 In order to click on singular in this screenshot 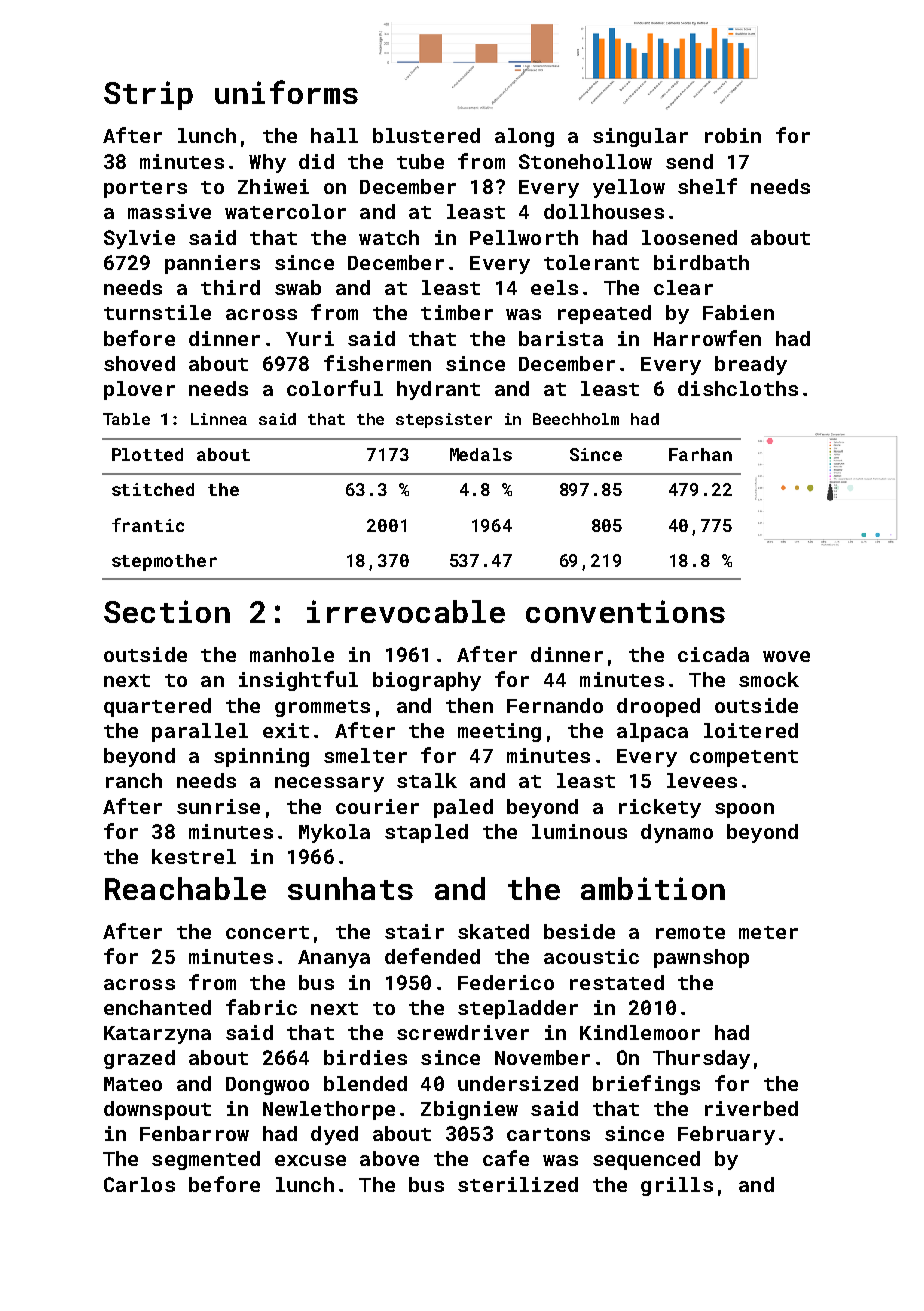, I will do `click(640, 137)`.
